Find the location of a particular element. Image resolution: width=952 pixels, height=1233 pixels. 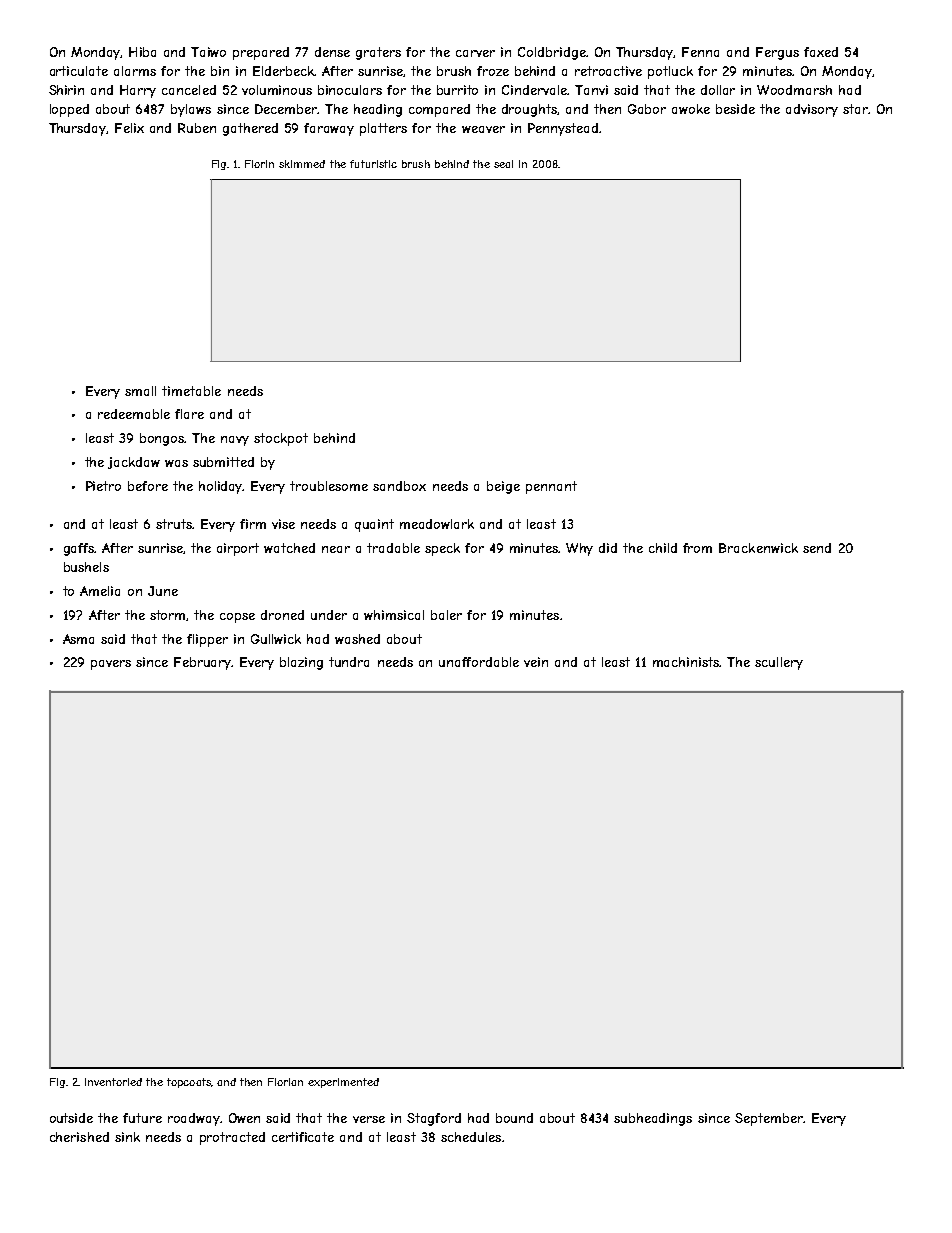

September is located at coordinates (769, 1119).
